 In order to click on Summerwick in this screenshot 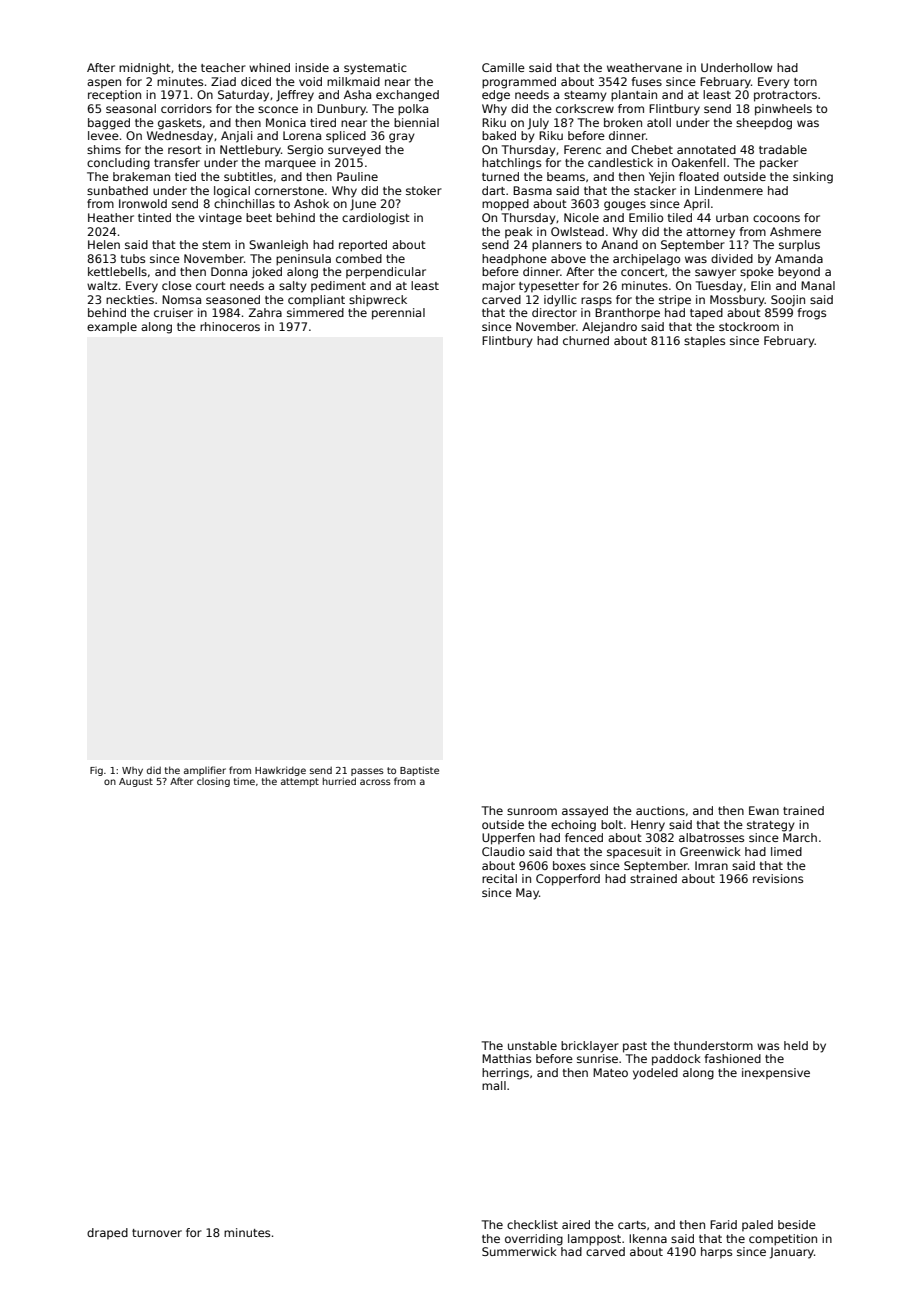, I will do `click(519, 1251)`.
